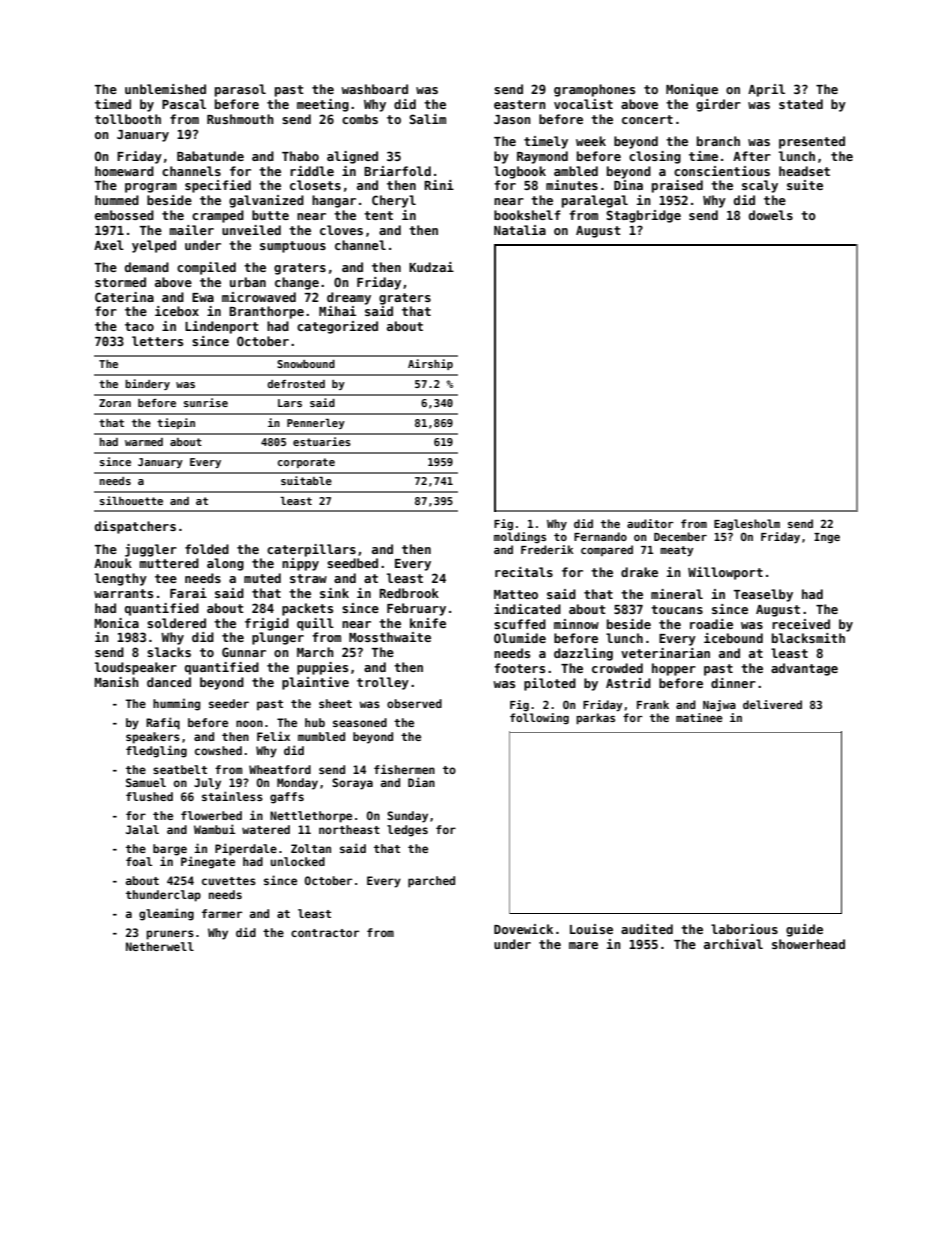  I want to click on following, so click(539, 718).
